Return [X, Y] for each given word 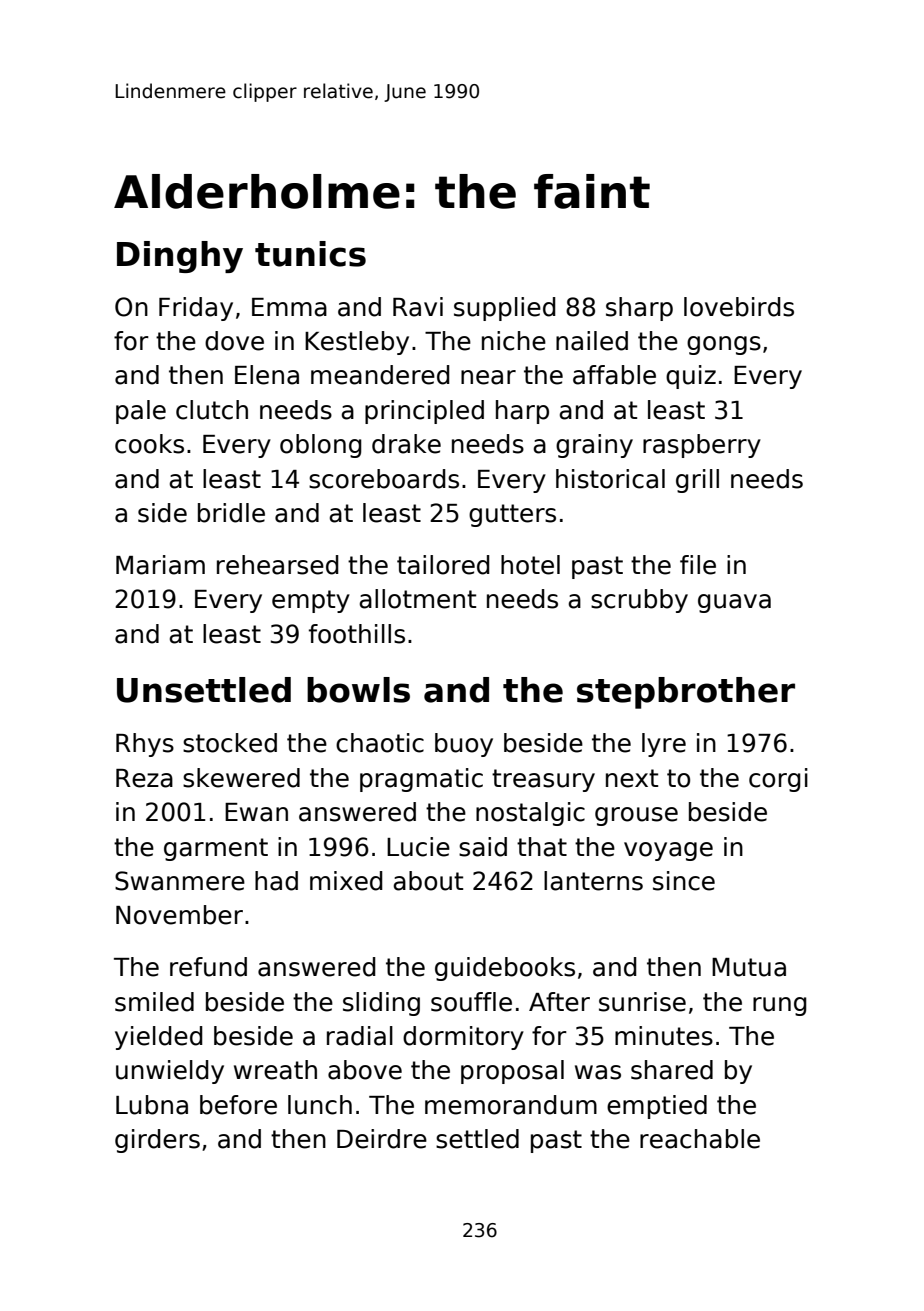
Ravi [418, 307]
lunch [320, 1105]
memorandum [511, 1105]
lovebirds [739, 307]
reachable [700, 1139]
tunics [310, 254]
